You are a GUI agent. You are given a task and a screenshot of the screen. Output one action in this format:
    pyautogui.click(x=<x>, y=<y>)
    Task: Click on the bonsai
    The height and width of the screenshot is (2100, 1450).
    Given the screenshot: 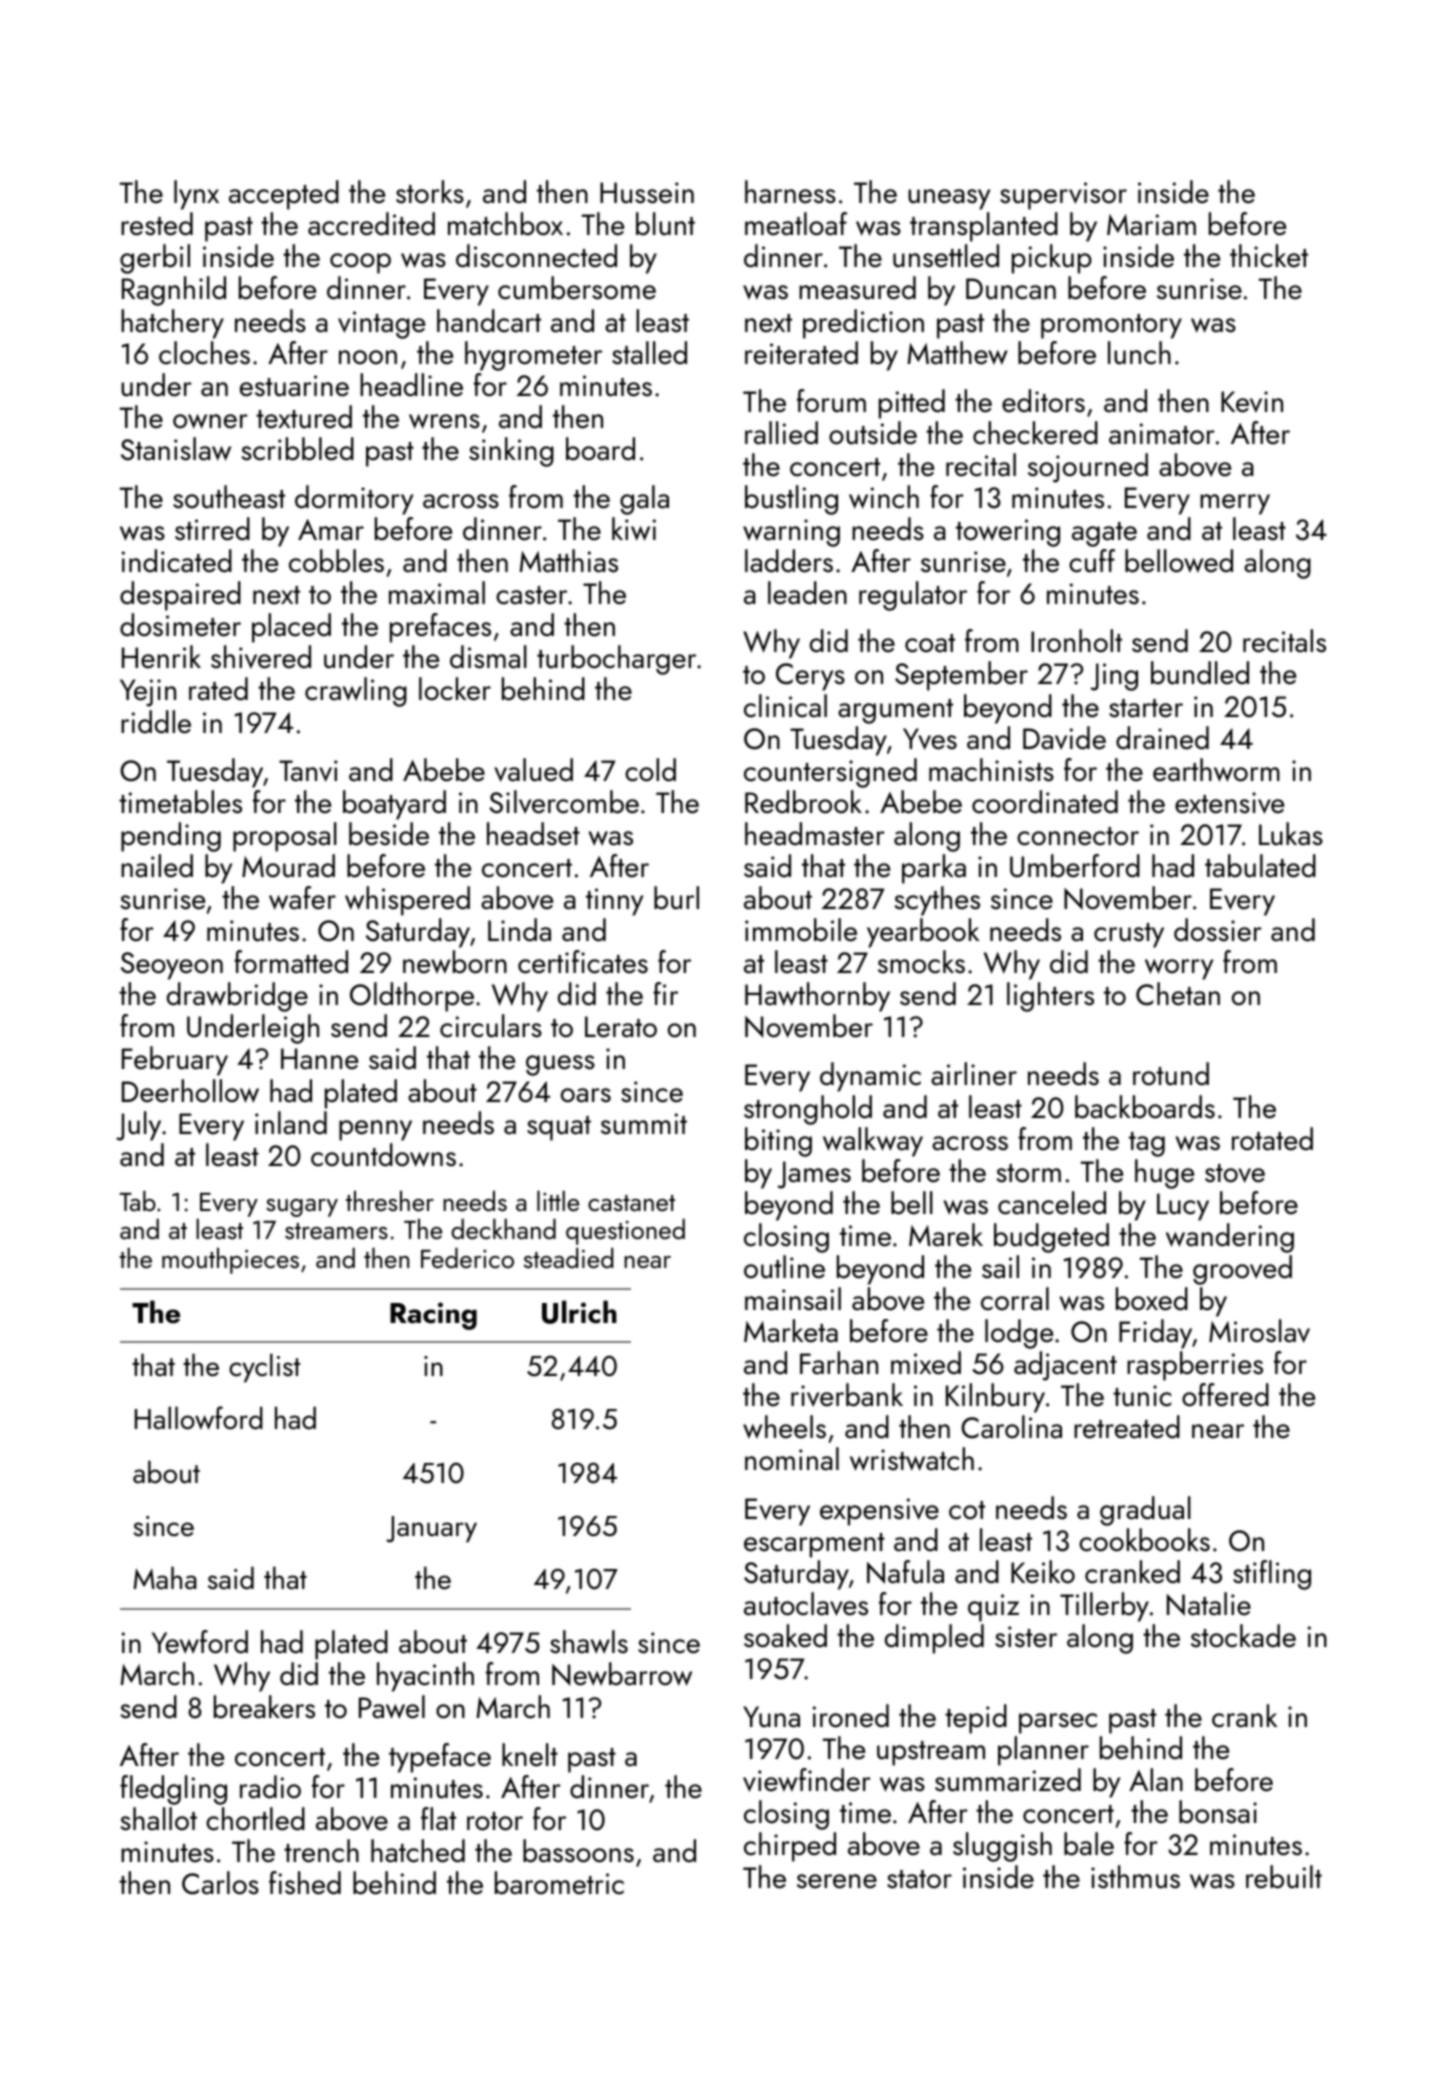 What is the action you would take?
    pyautogui.click(x=1218, y=1812)
